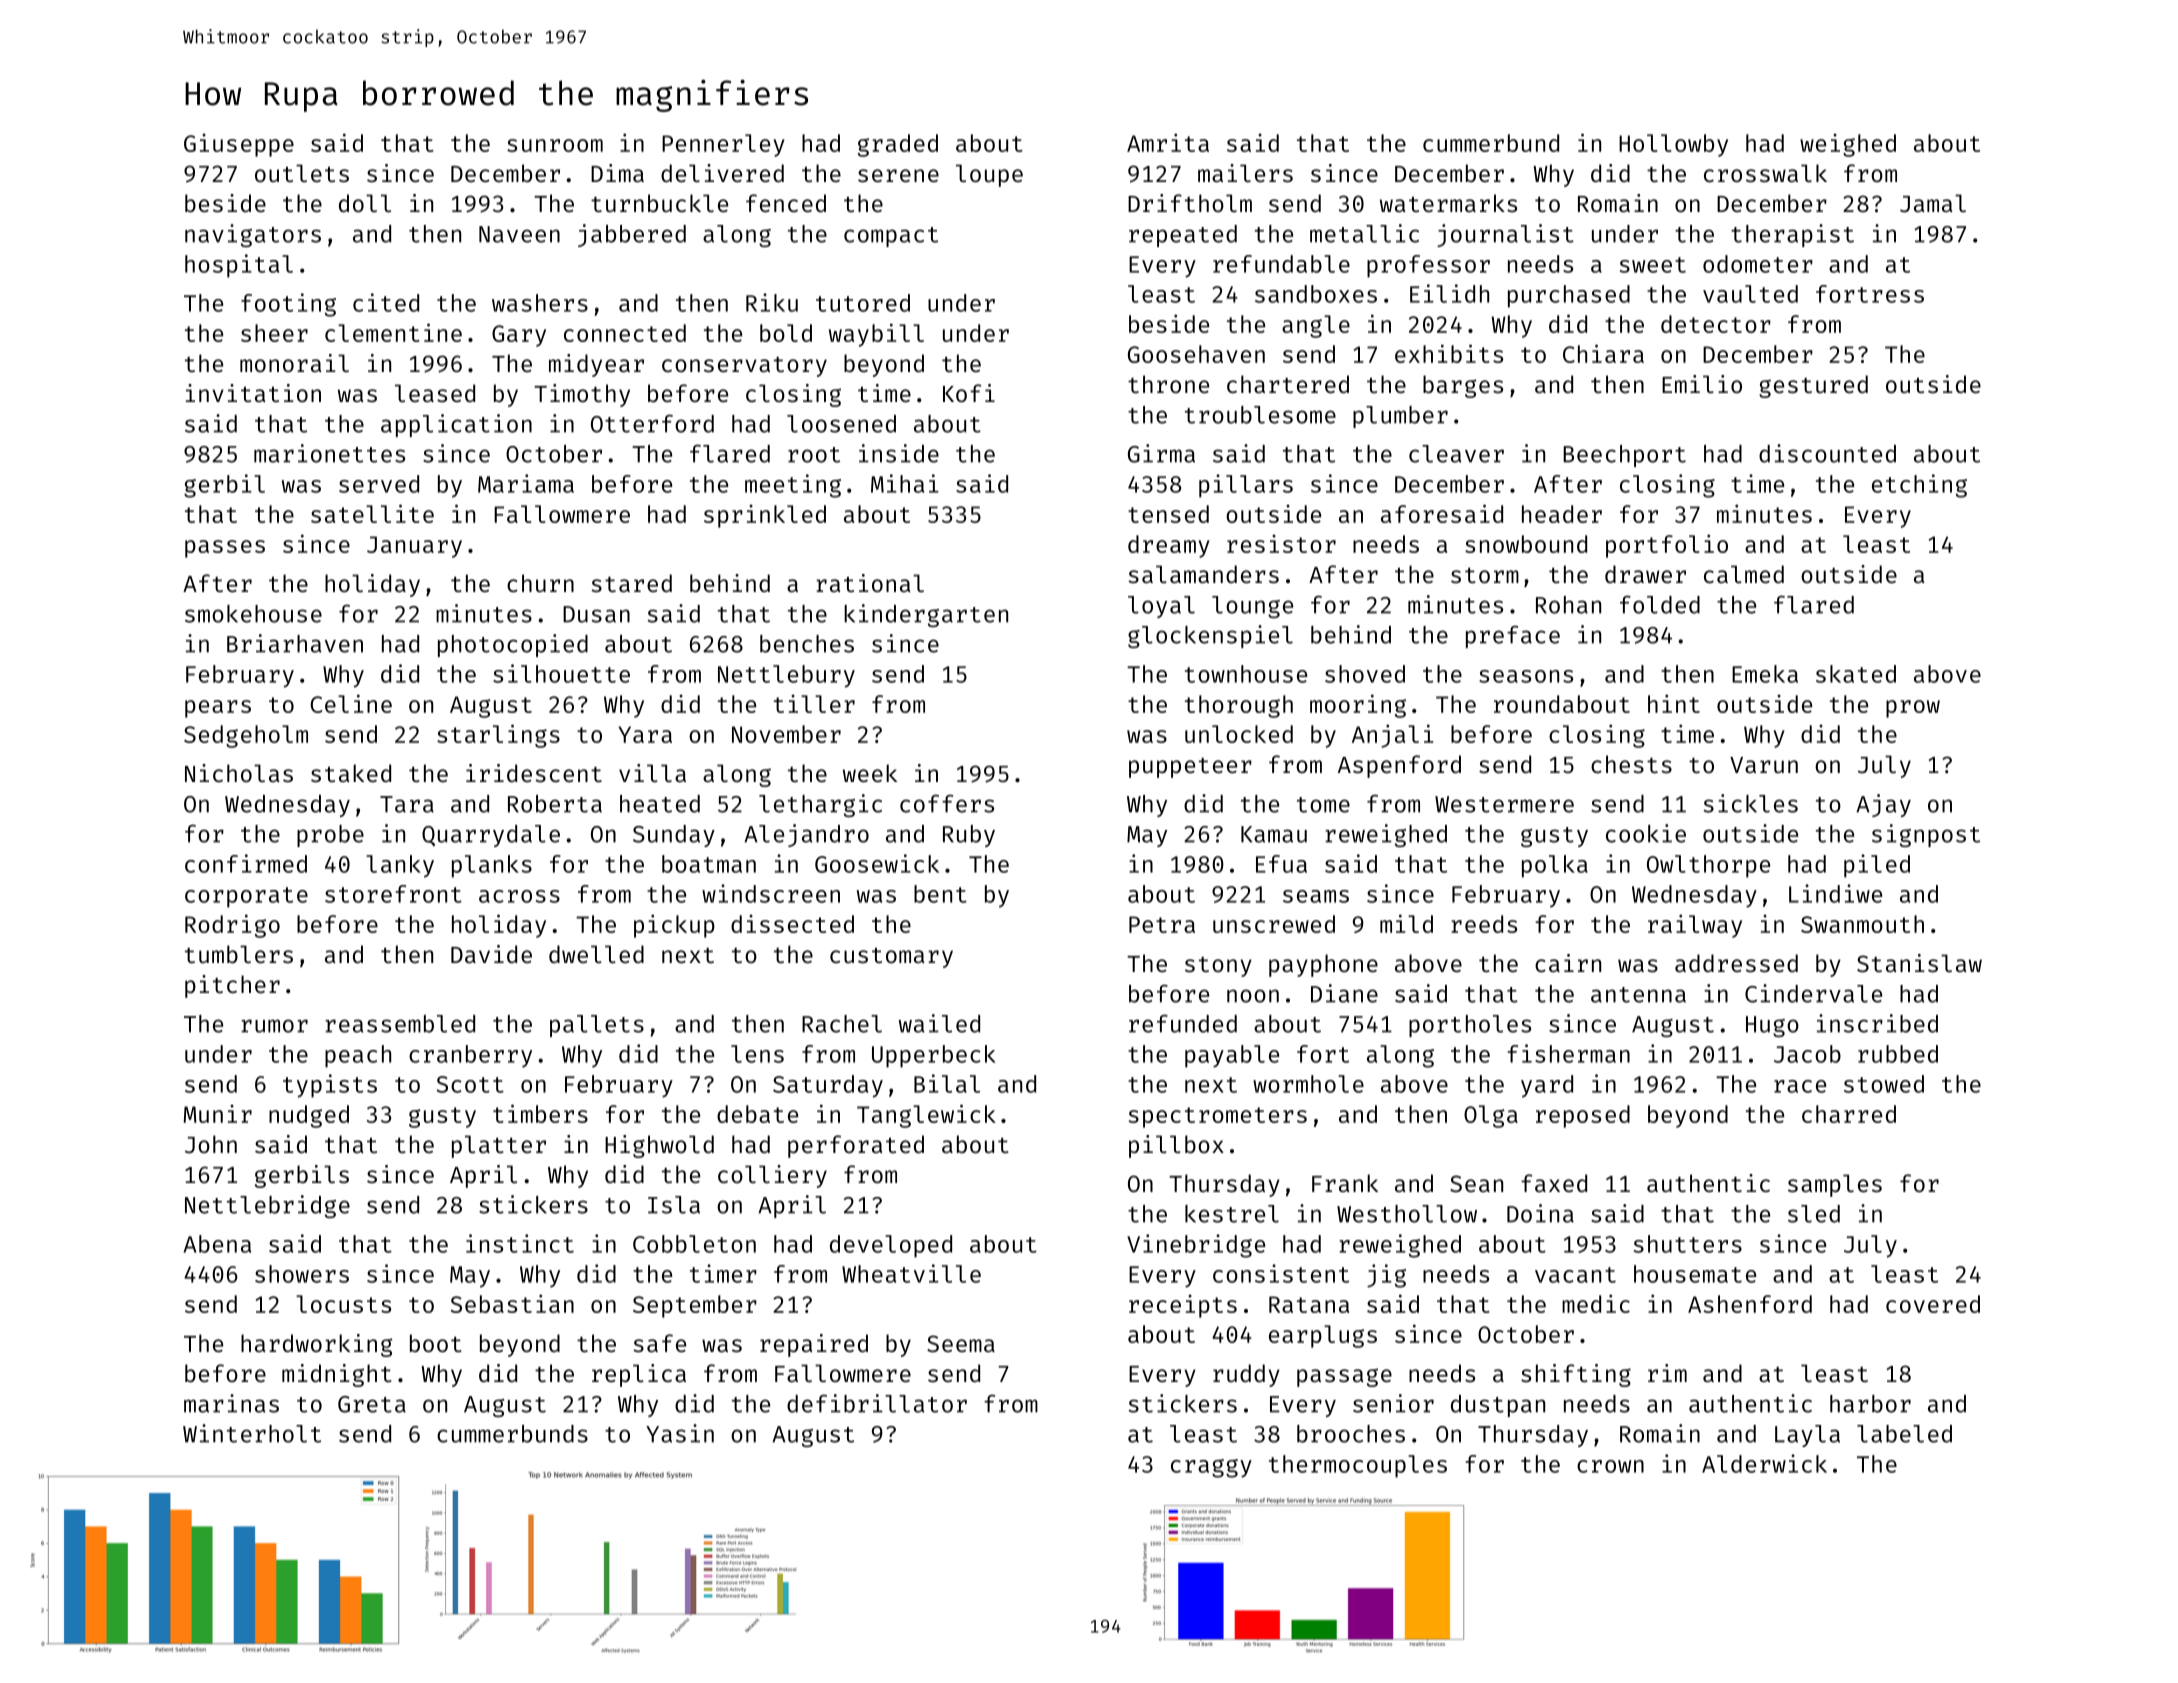 The image size is (2178, 1683). I want to click on Gary, so click(519, 336).
